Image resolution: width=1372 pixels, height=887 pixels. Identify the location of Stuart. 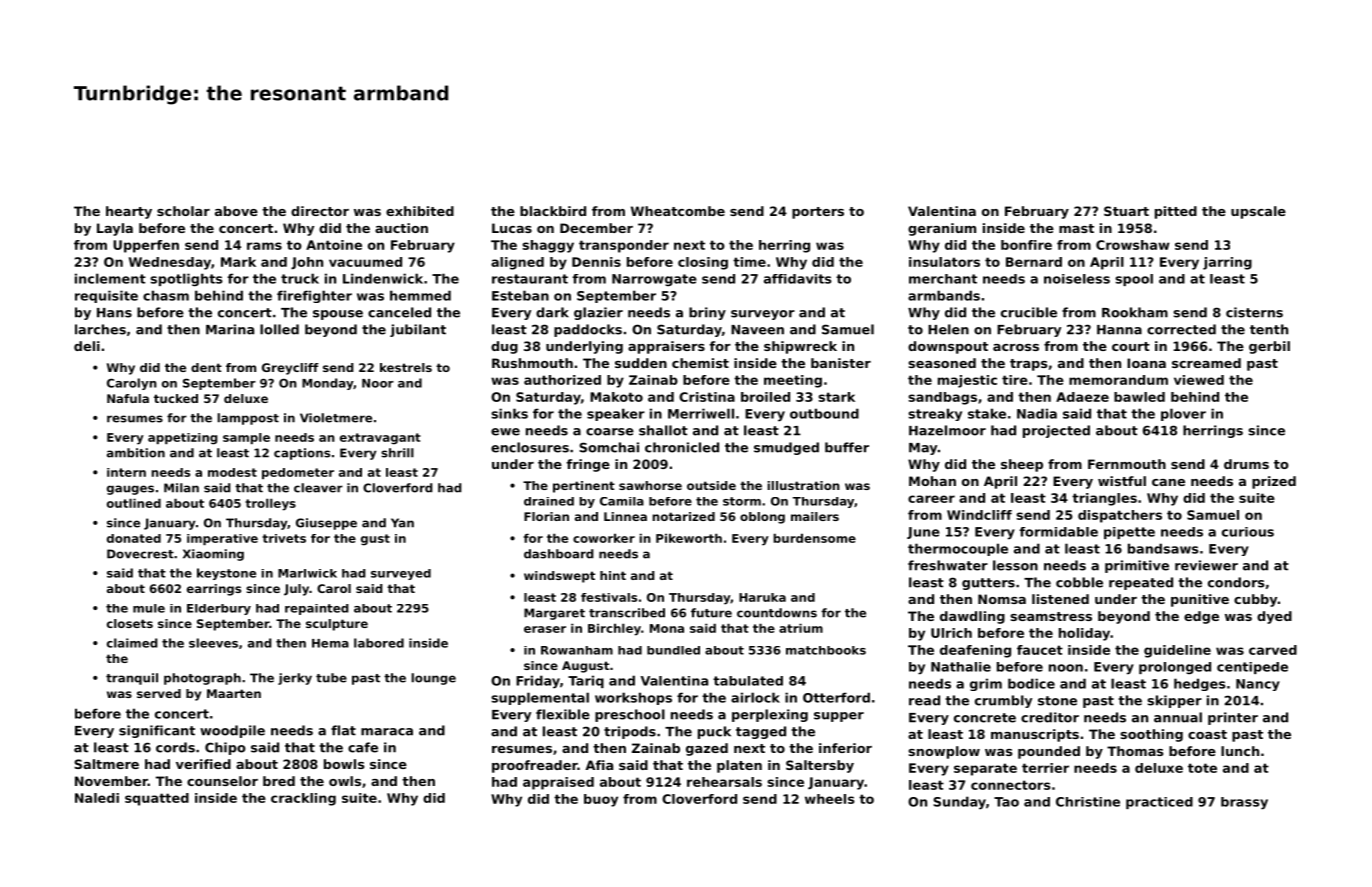
(1126, 211).
